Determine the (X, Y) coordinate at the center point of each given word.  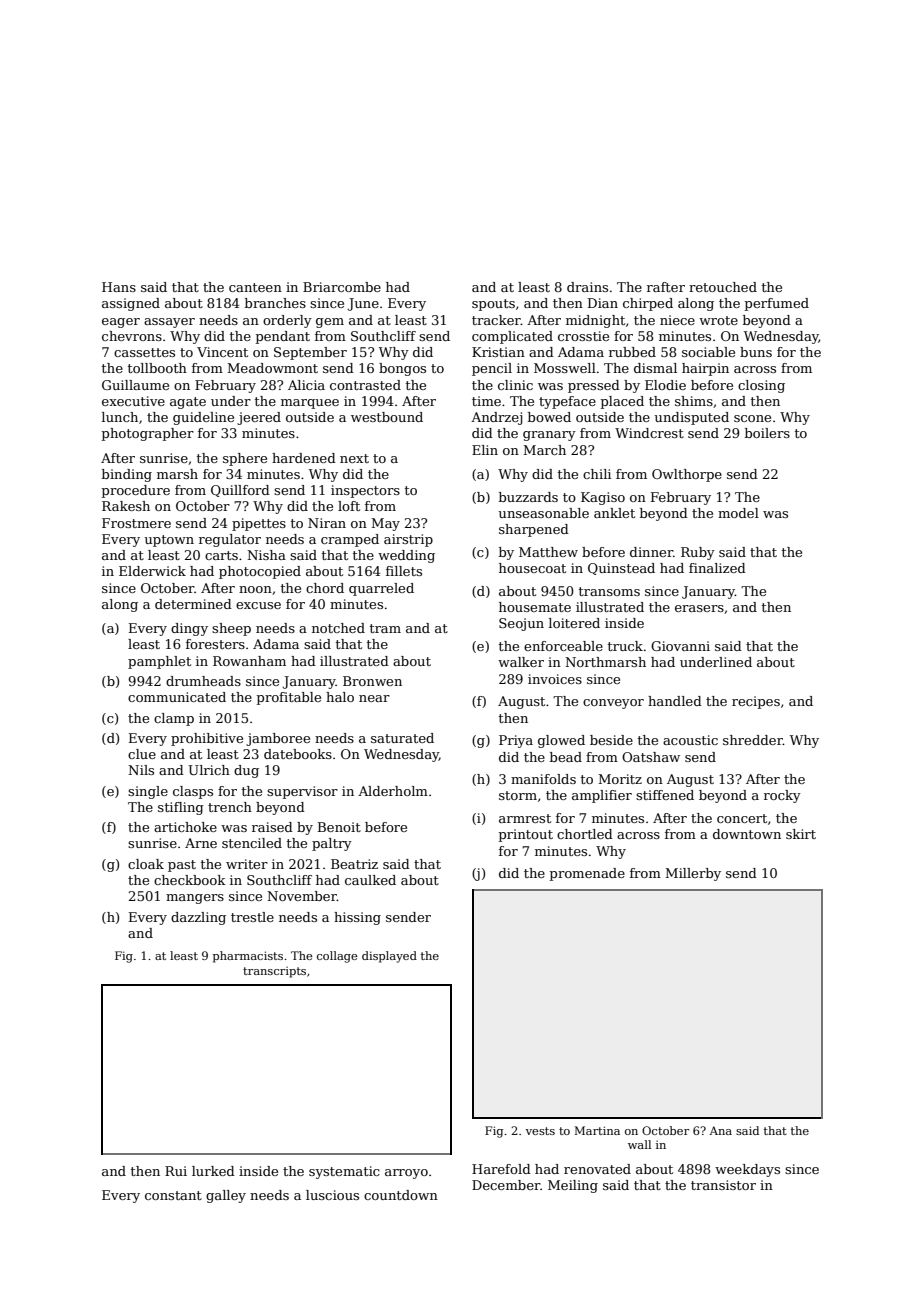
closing (761, 386)
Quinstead (621, 569)
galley (226, 1196)
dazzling (198, 918)
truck (625, 646)
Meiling (573, 1186)
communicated (177, 697)
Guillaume (135, 385)
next (354, 458)
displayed (389, 957)
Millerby (693, 874)
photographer (148, 434)
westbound (387, 417)
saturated (402, 738)
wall (639, 1144)
